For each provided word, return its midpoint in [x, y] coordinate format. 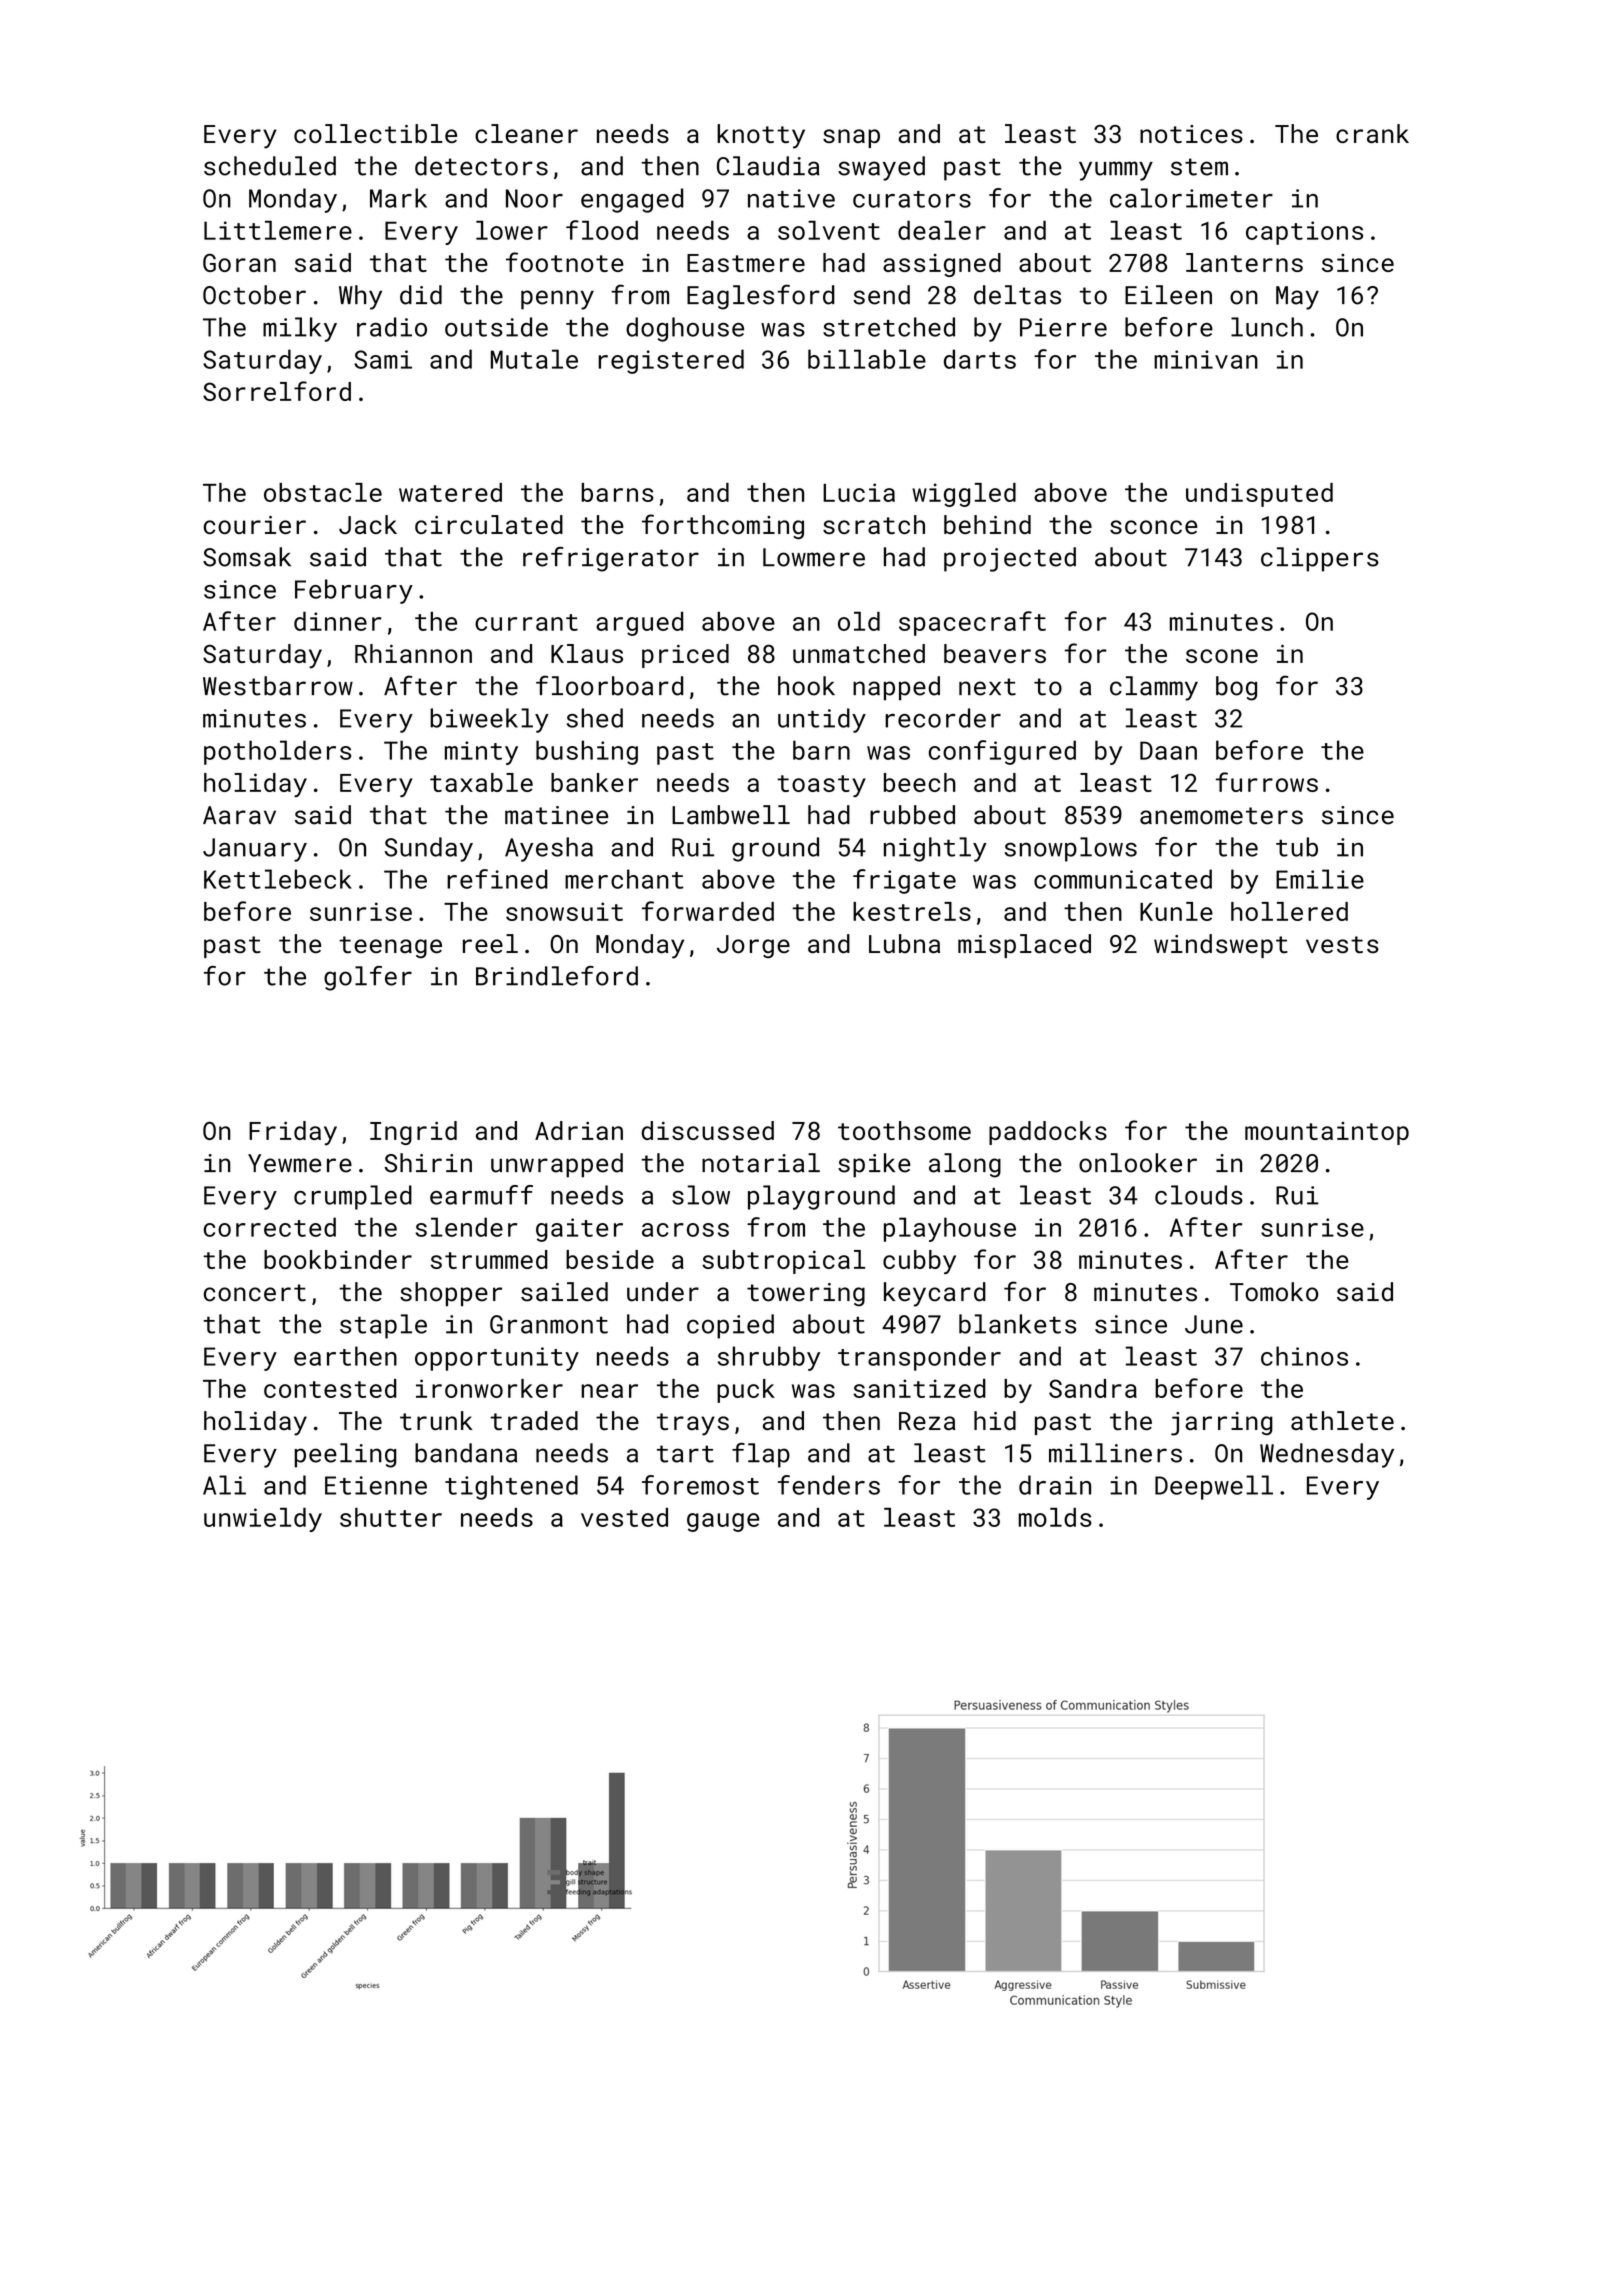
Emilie [1320, 879]
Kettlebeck [278, 879]
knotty [761, 136]
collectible [375, 133]
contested [330, 1388]
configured [1002, 752]
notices [1191, 134]
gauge [723, 1522]
